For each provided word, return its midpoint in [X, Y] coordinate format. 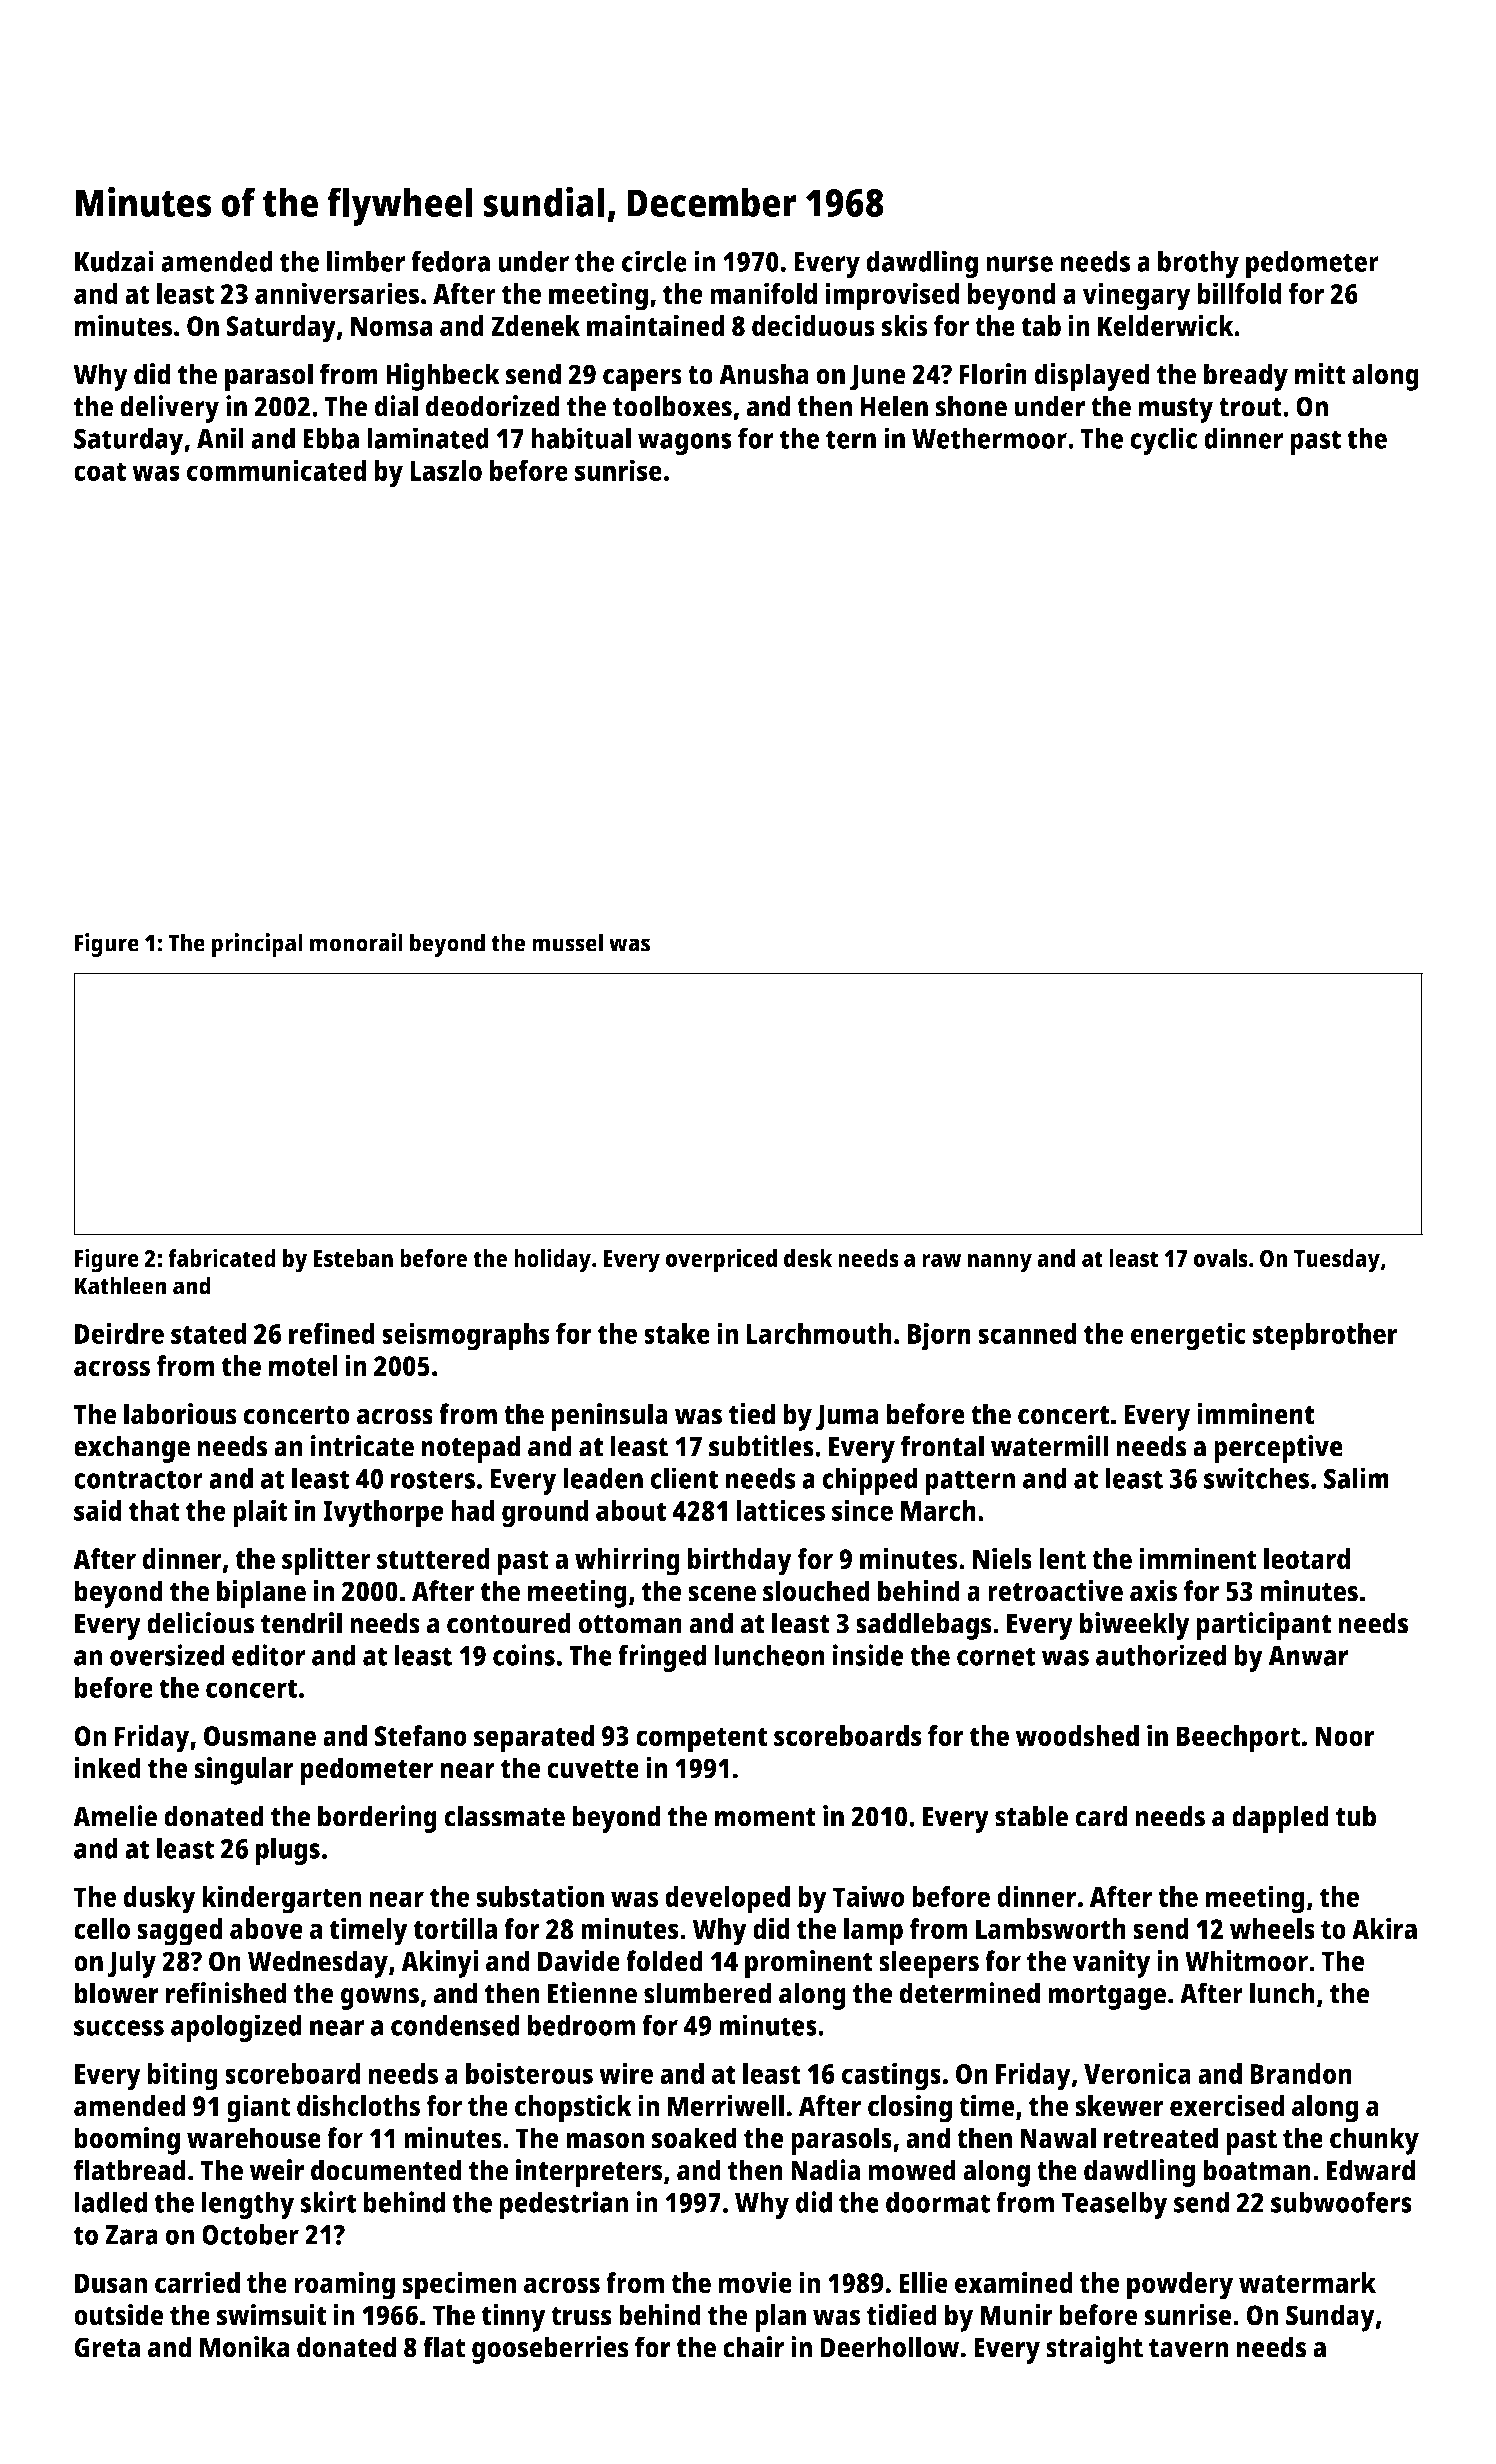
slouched [816, 1591]
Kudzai [114, 261]
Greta [107, 2347]
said [98, 1510]
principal [257, 945]
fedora [450, 261]
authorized [1161, 1655]
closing [910, 2108]
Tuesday [1337, 1261]
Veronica [1137, 2073]
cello [102, 1929]
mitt [1320, 374]
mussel [567, 942]
